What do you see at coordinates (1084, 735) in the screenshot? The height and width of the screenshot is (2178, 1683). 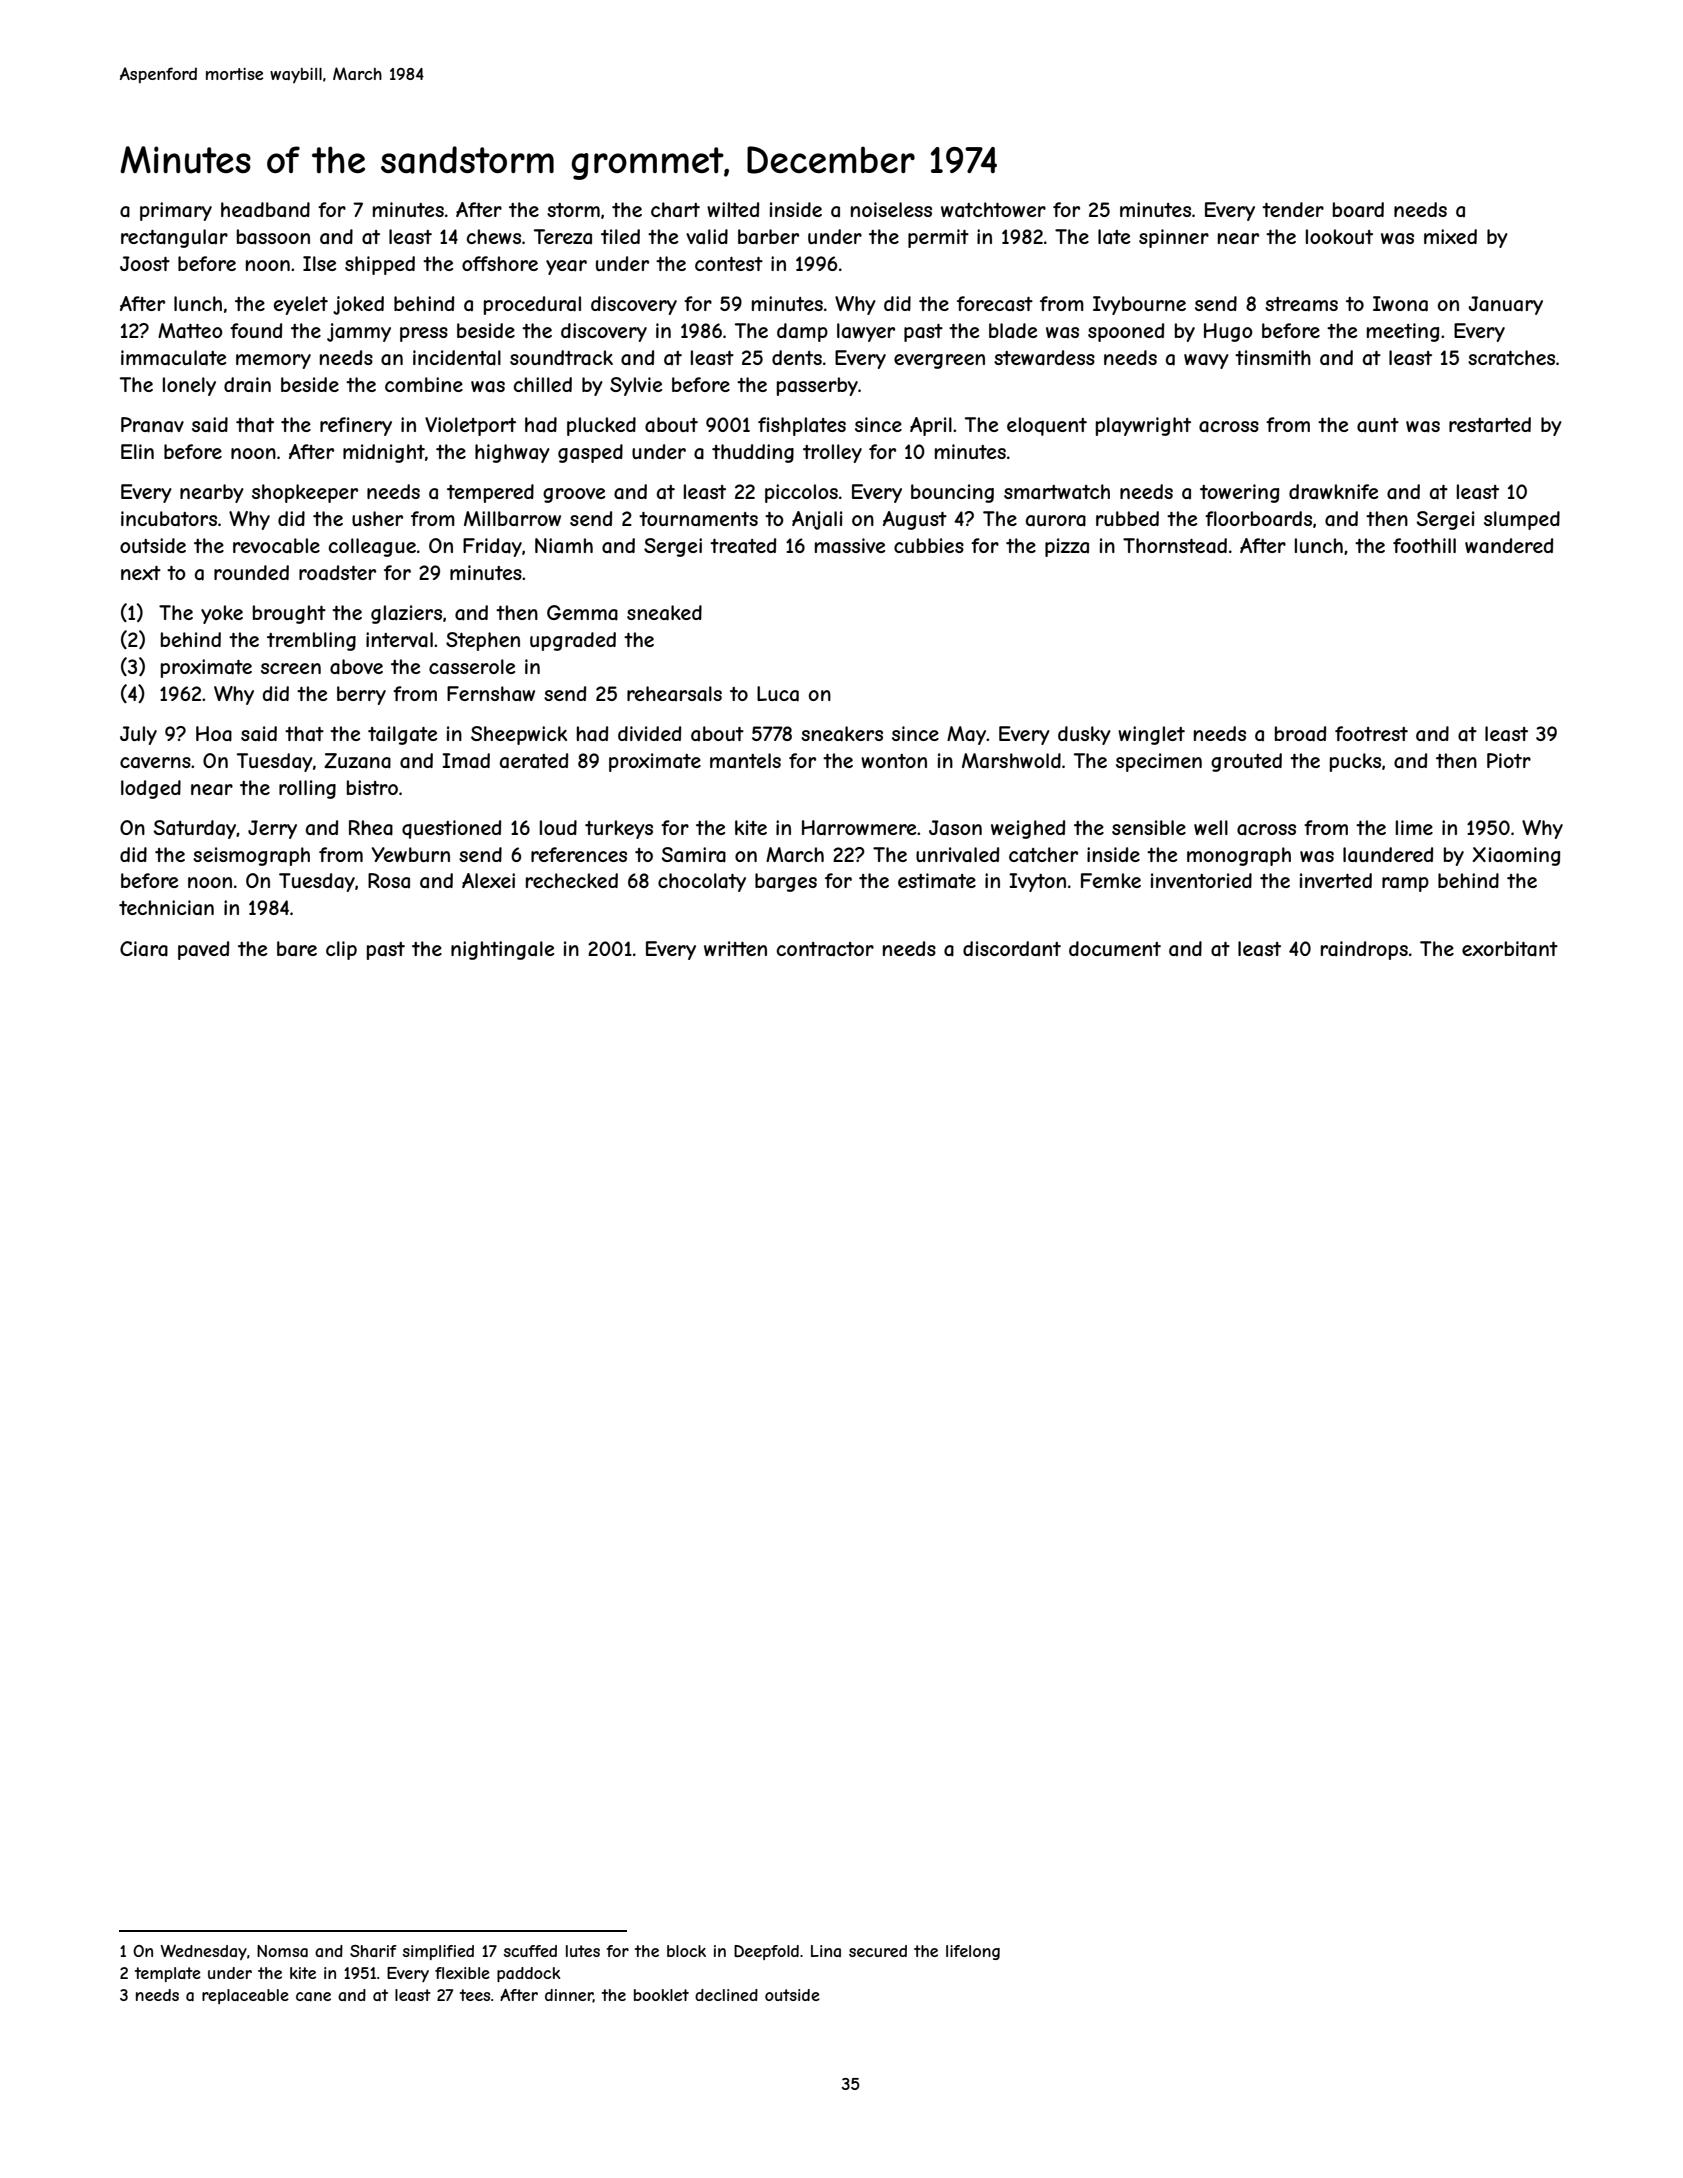 I see `dusky` at bounding box center [1084, 735].
